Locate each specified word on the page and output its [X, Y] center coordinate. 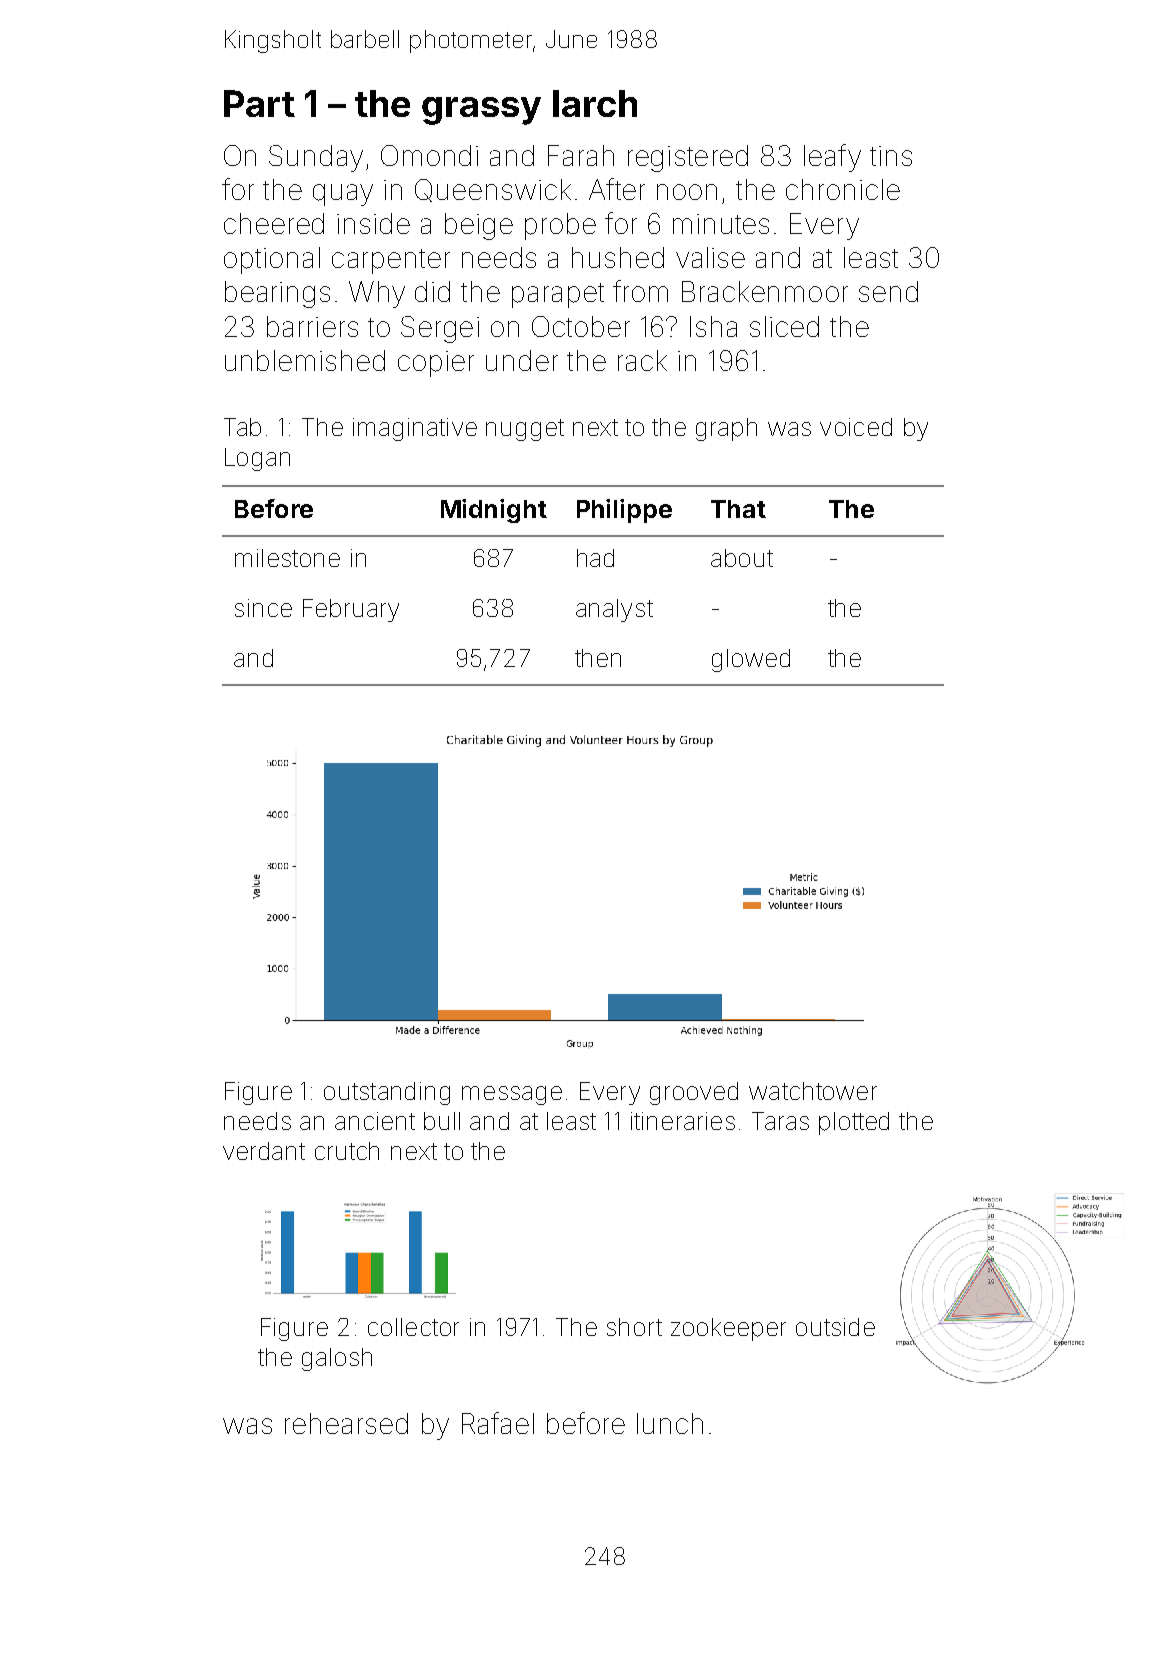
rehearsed [346, 1423]
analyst [614, 610]
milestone [287, 558]
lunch [670, 1423]
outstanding [387, 1093]
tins [891, 156]
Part [259, 103]
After [617, 189]
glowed [751, 660]
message [512, 1095]
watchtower [813, 1091]
